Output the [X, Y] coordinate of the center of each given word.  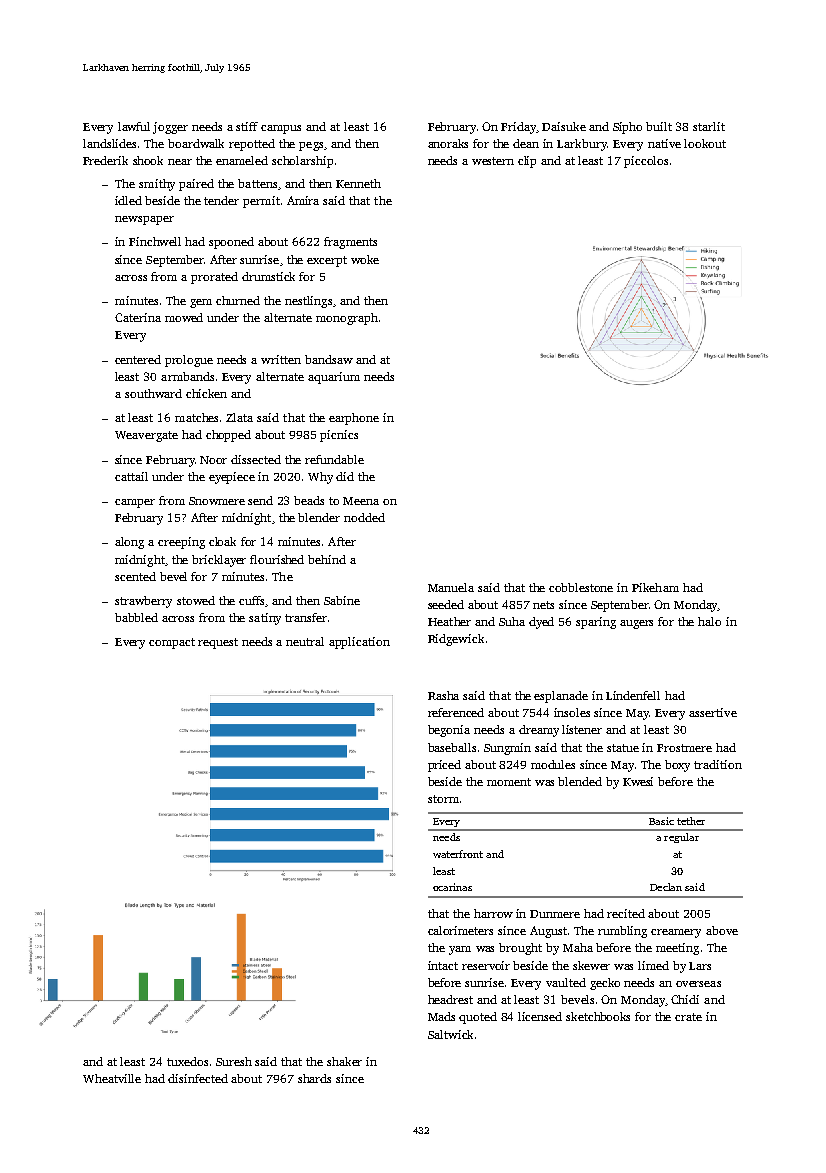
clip [527, 162]
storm [443, 799]
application [359, 643]
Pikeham [655, 587]
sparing [596, 623]
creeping [181, 543]
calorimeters [460, 930]
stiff [247, 126]
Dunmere [555, 914]
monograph [347, 319]
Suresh [234, 1061]
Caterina [138, 317]
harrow [493, 913]
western [493, 161]
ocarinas [452, 887]
